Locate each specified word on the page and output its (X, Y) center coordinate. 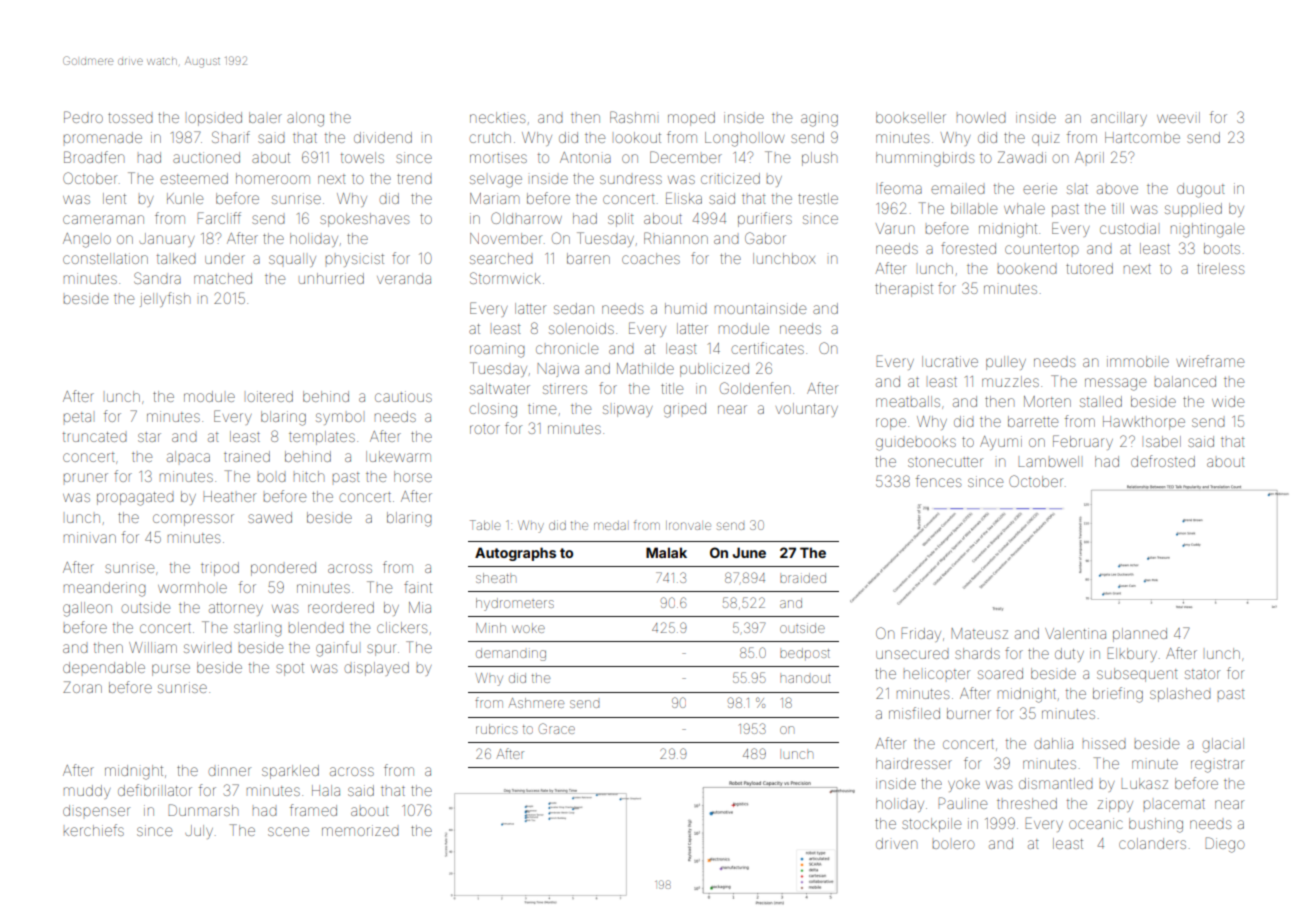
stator (1202, 674)
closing (493, 410)
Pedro (83, 117)
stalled (1101, 401)
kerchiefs (94, 830)
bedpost (805, 654)
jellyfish (165, 299)
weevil (1178, 117)
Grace (557, 728)
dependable (104, 667)
